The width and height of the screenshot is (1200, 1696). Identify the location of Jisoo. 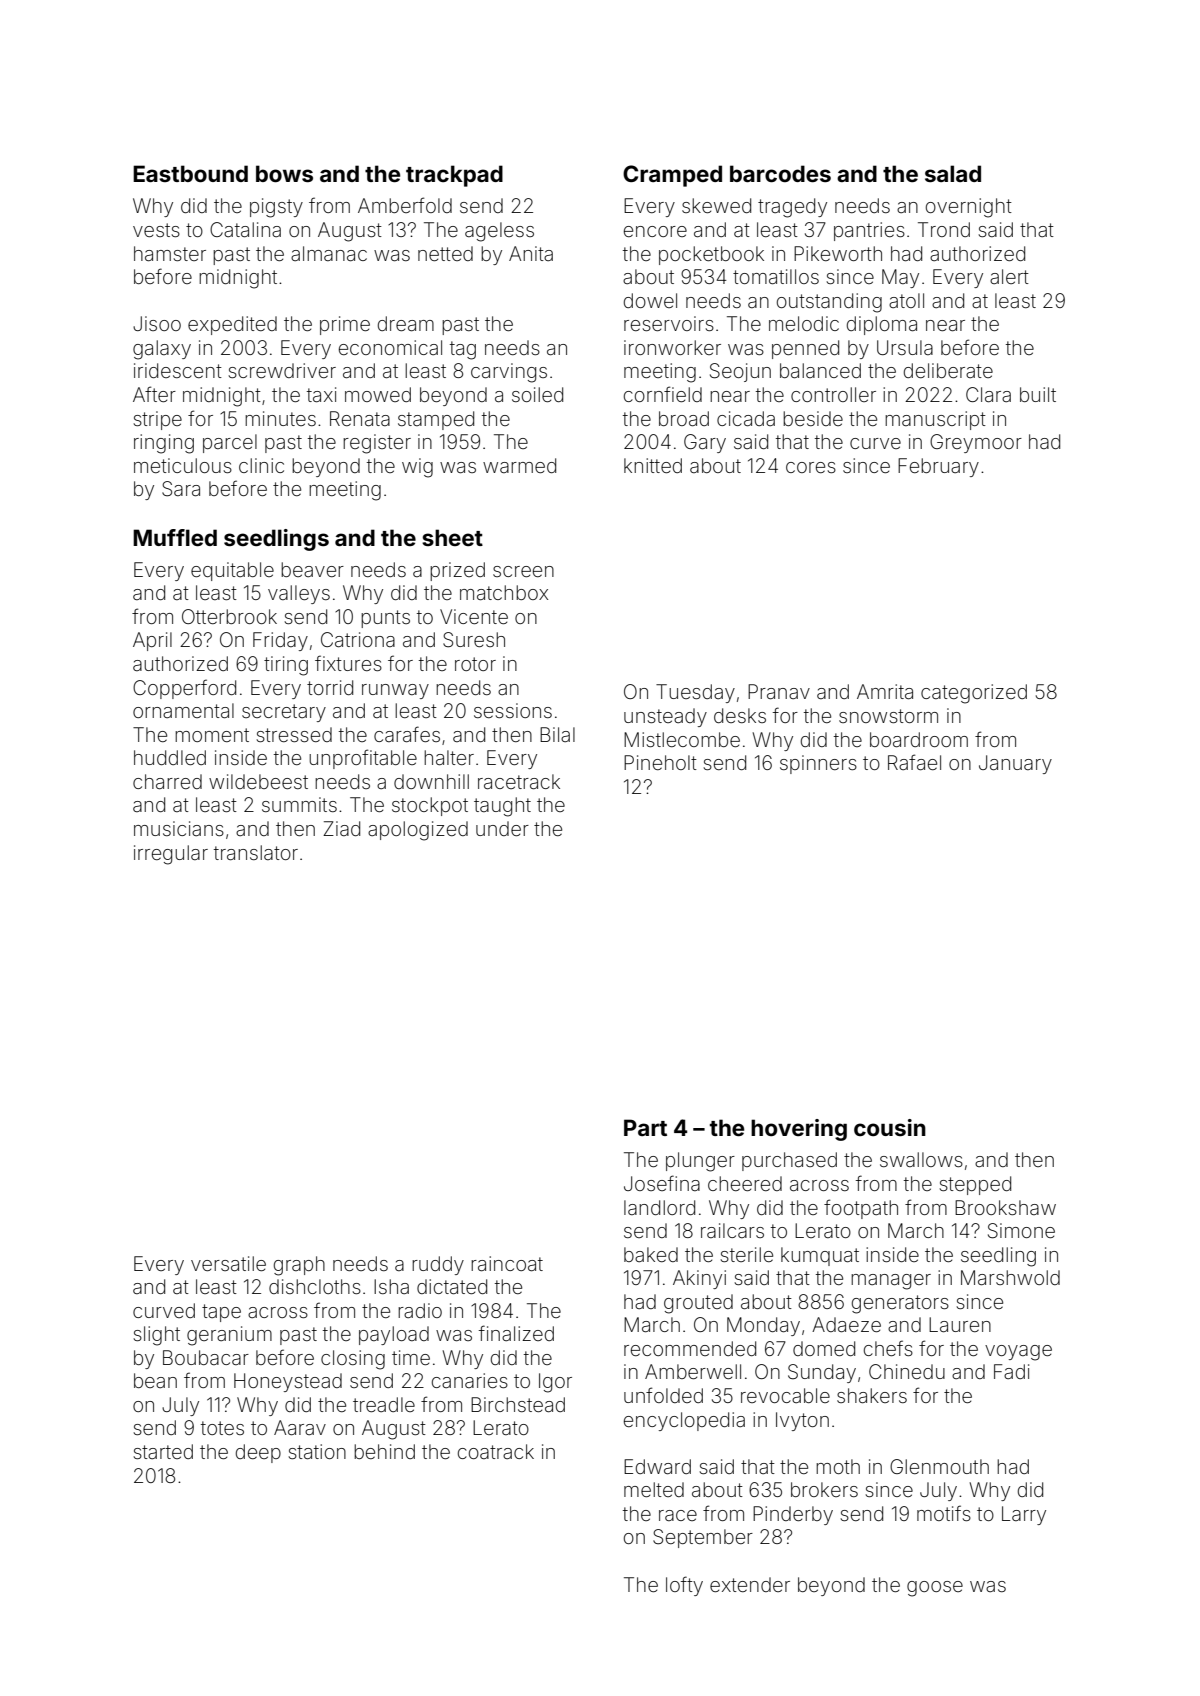
(157, 323).
